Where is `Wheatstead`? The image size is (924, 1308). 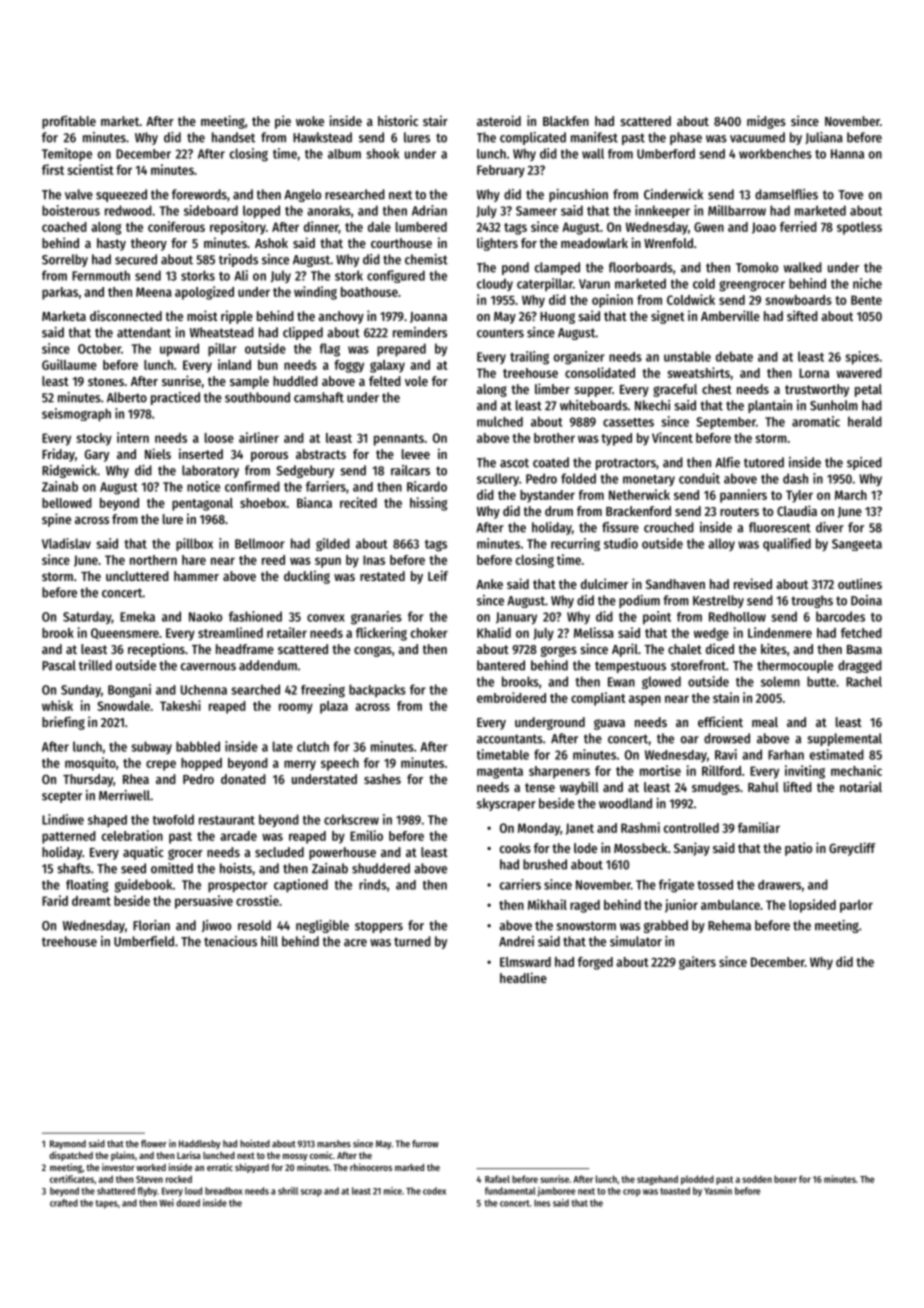
Wheatstead is located at coordinates (222, 332).
